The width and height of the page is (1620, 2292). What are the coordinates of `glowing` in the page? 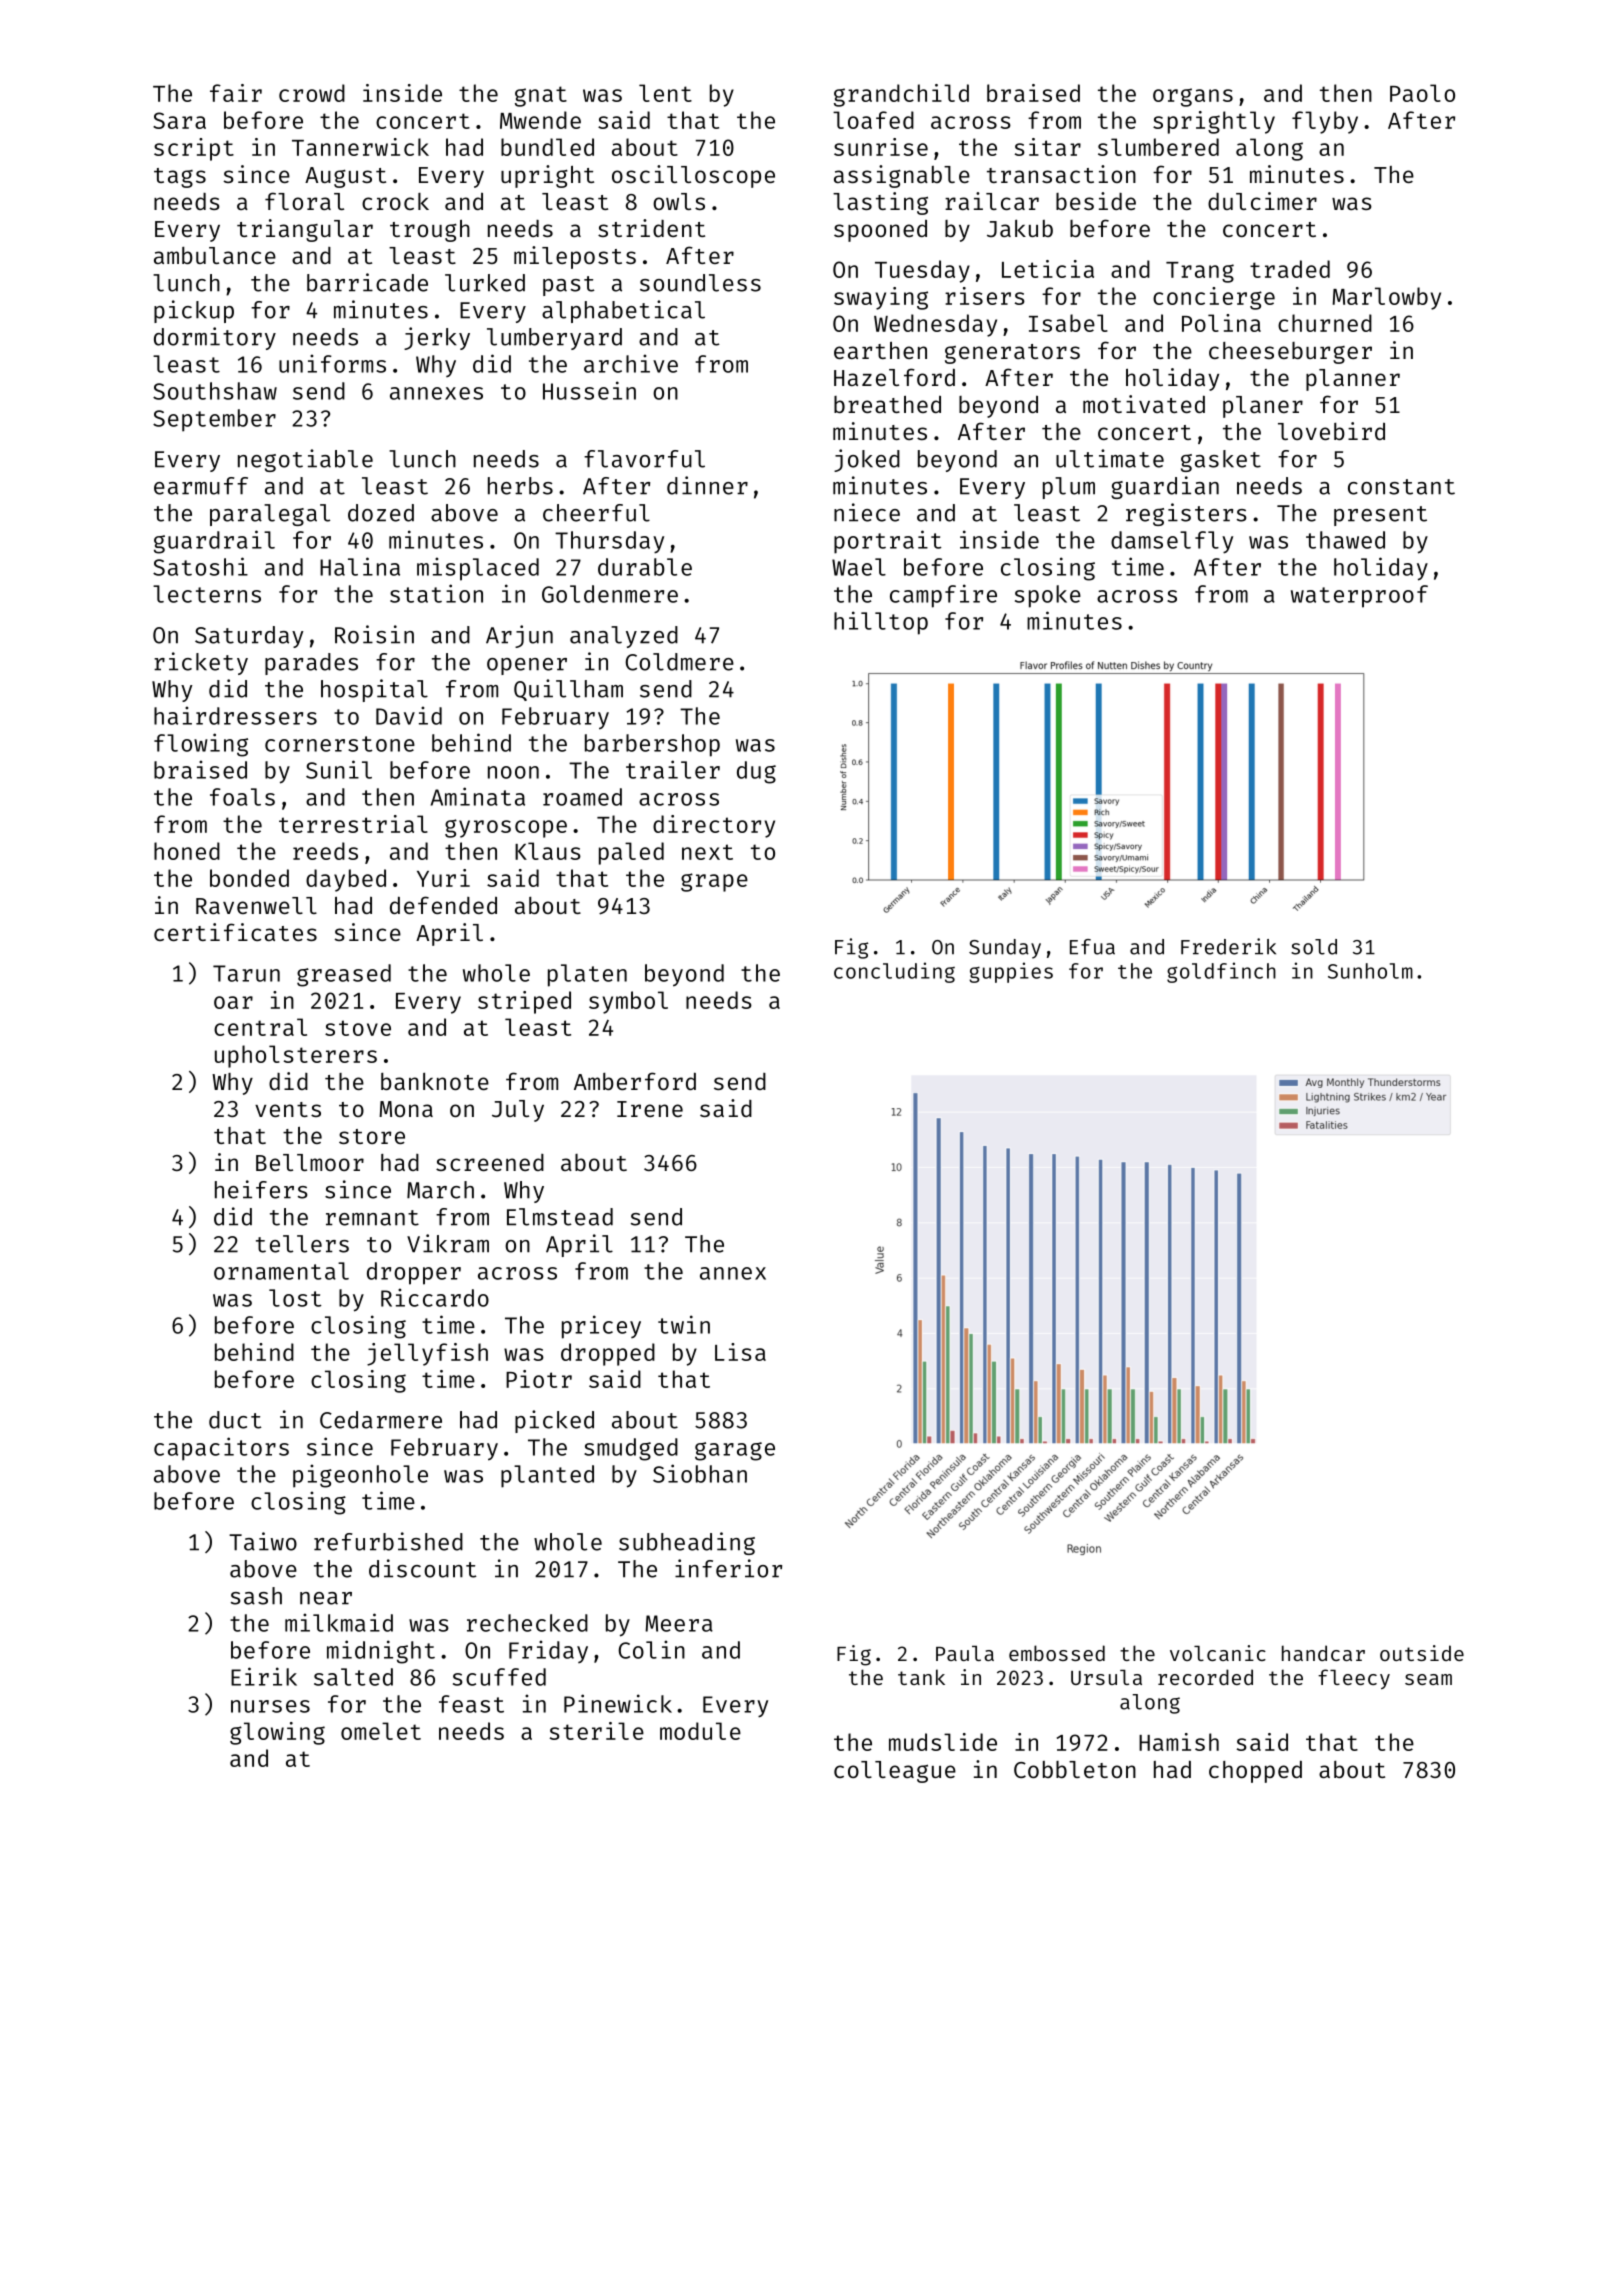 It's located at (277, 1733).
